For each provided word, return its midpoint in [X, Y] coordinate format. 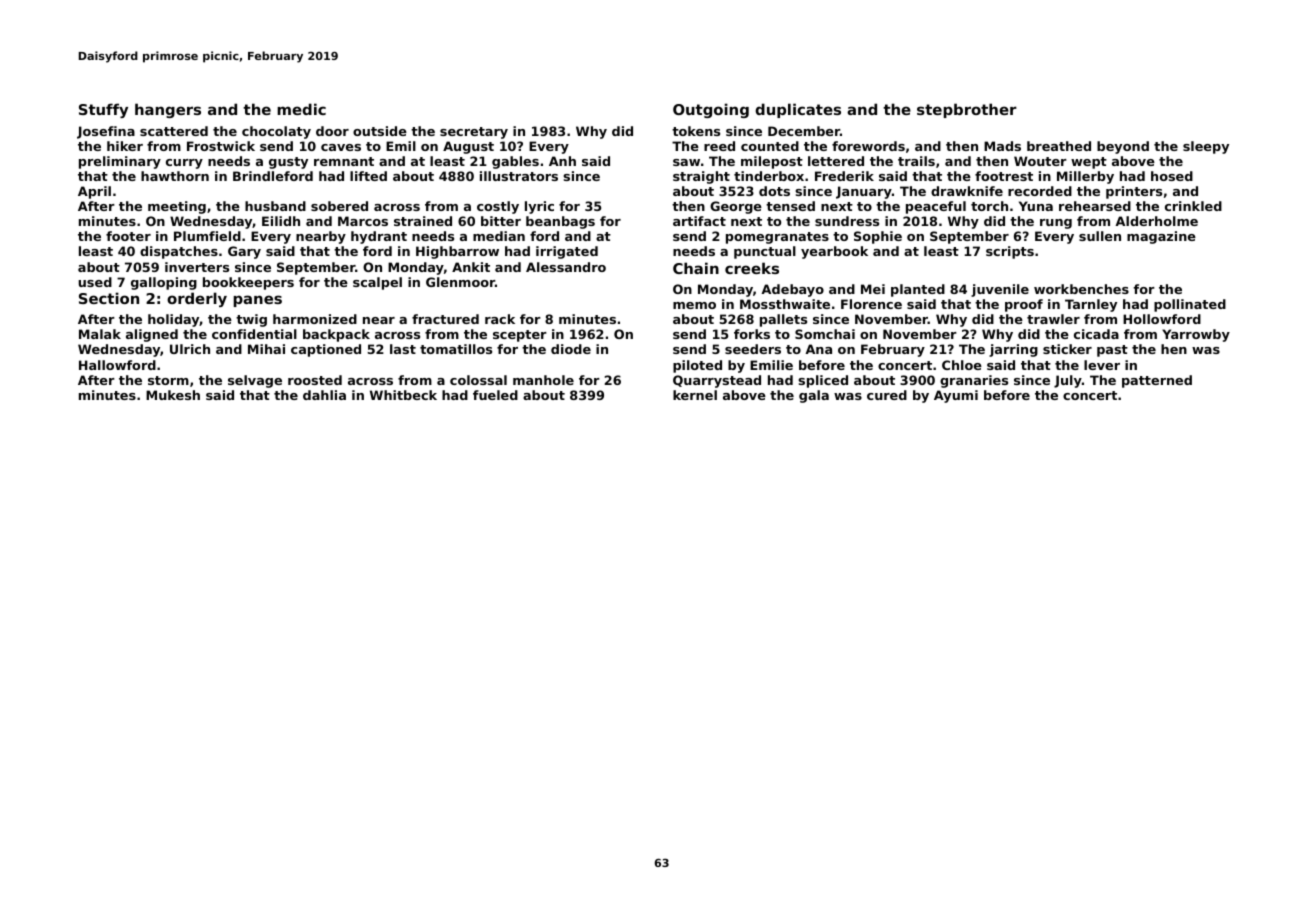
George [736, 207]
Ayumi [956, 396]
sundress [847, 221]
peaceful [936, 207]
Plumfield [207, 236]
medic [301, 109]
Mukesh [173, 395]
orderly [197, 299]
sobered [339, 206]
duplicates [798, 110]
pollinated [1190, 305]
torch [989, 206]
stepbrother [967, 110]
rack [500, 319]
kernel [695, 395]
